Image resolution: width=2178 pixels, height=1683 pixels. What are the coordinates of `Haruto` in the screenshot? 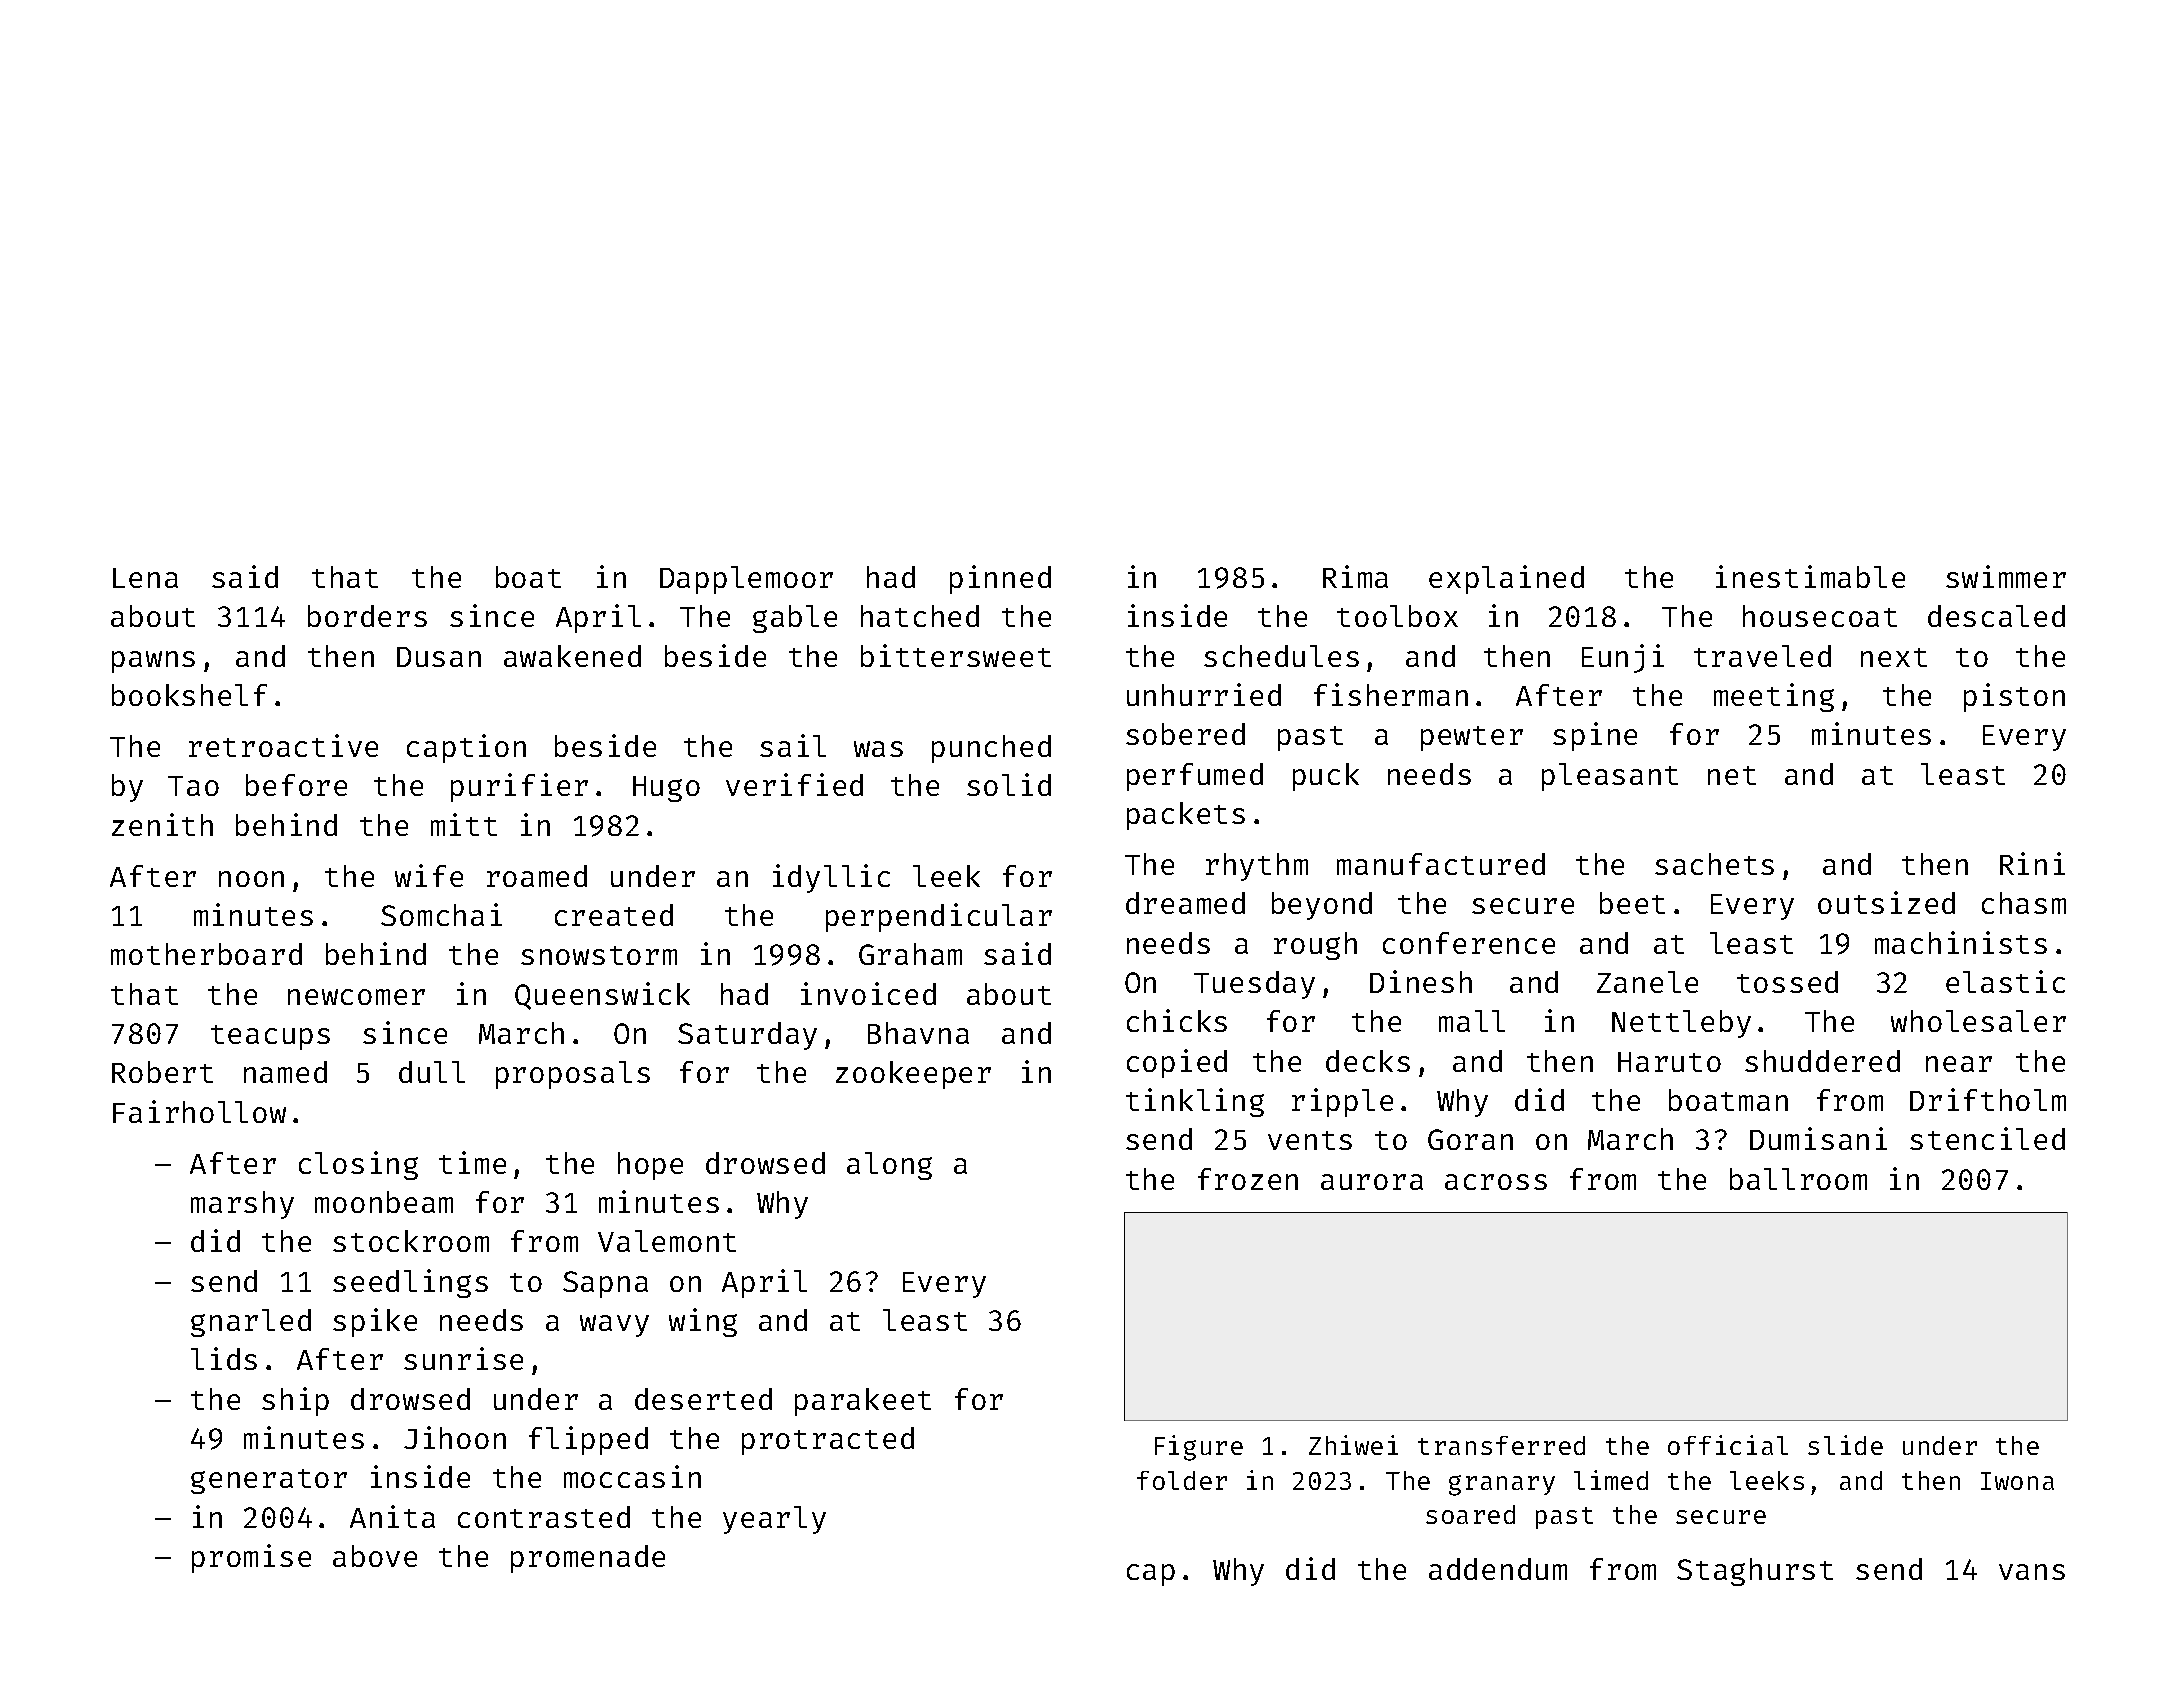 It's located at (1669, 1062).
